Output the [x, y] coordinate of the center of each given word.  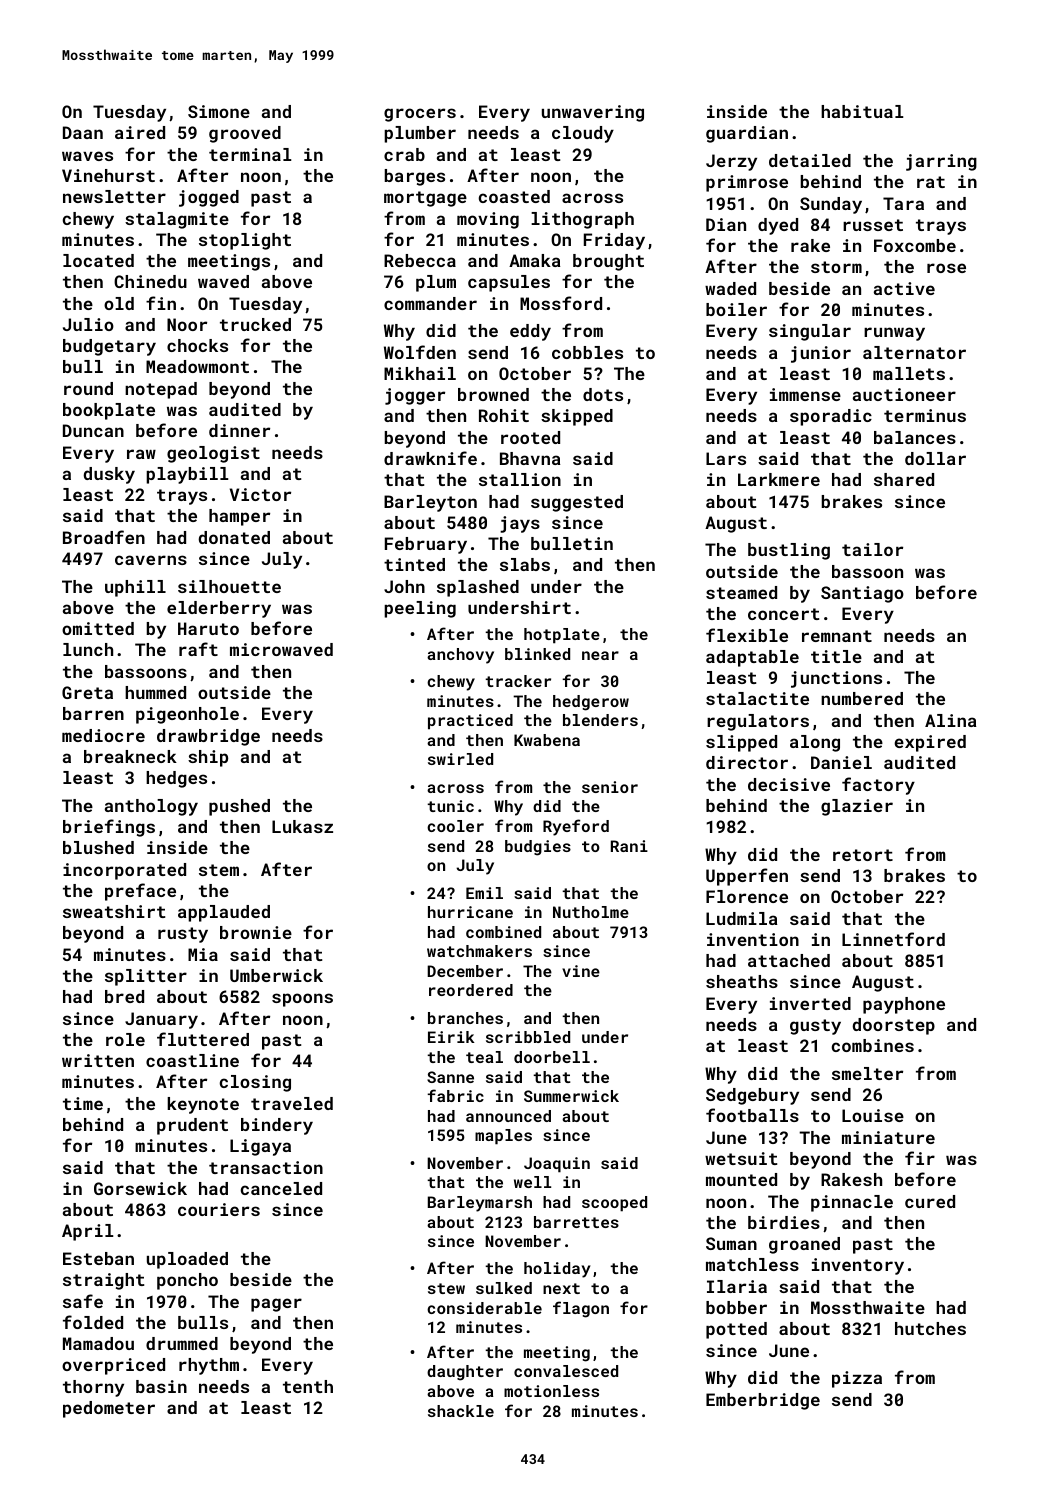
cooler [455, 826]
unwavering [593, 113]
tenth [308, 1386]
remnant [837, 636]
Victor [260, 494]
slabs [525, 564]
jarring [941, 162]
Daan [83, 132]
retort [863, 855]
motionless [551, 1391]
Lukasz [302, 826]
